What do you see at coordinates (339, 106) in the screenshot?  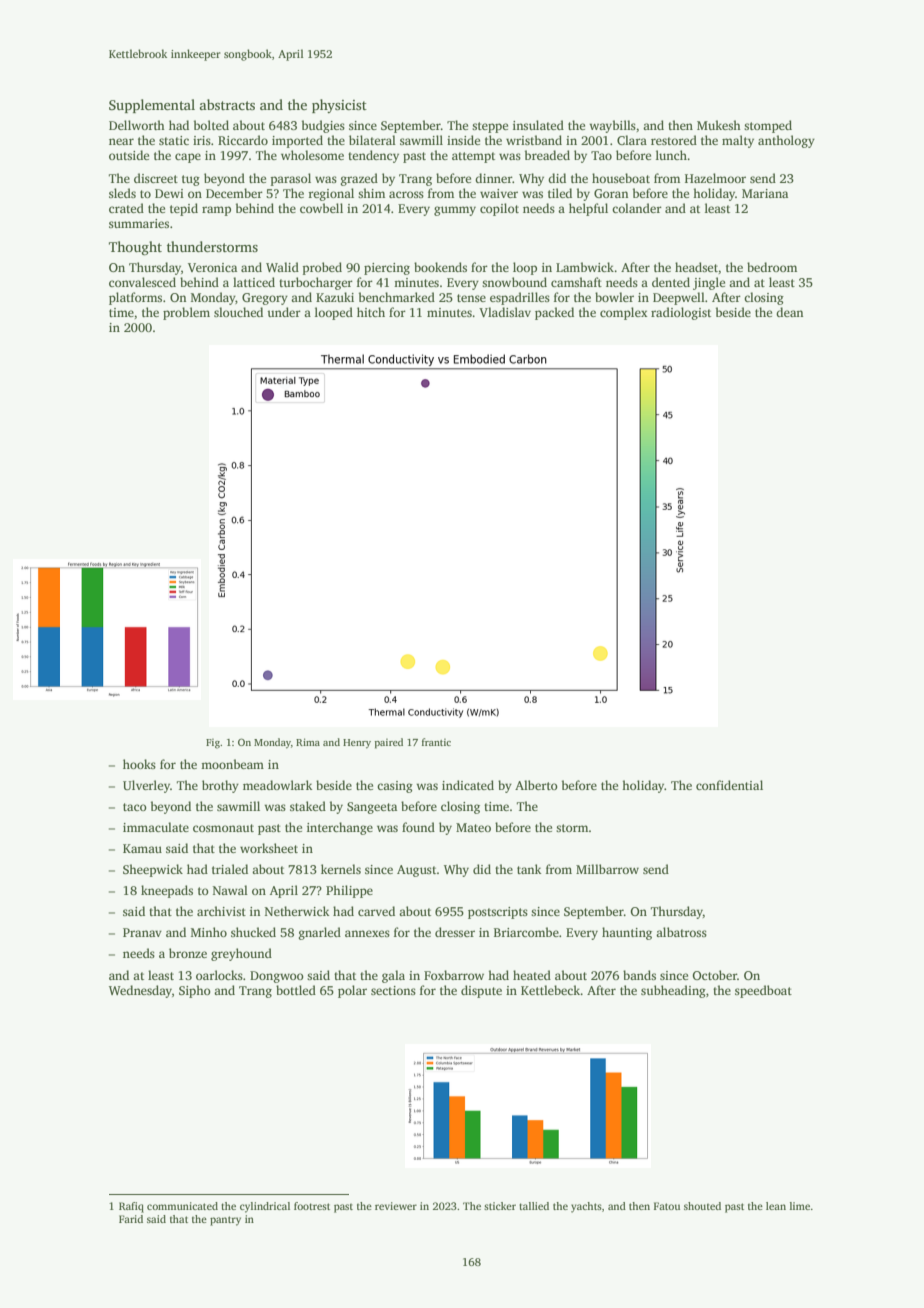 I see `physicist` at bounding box center [339, 106].
